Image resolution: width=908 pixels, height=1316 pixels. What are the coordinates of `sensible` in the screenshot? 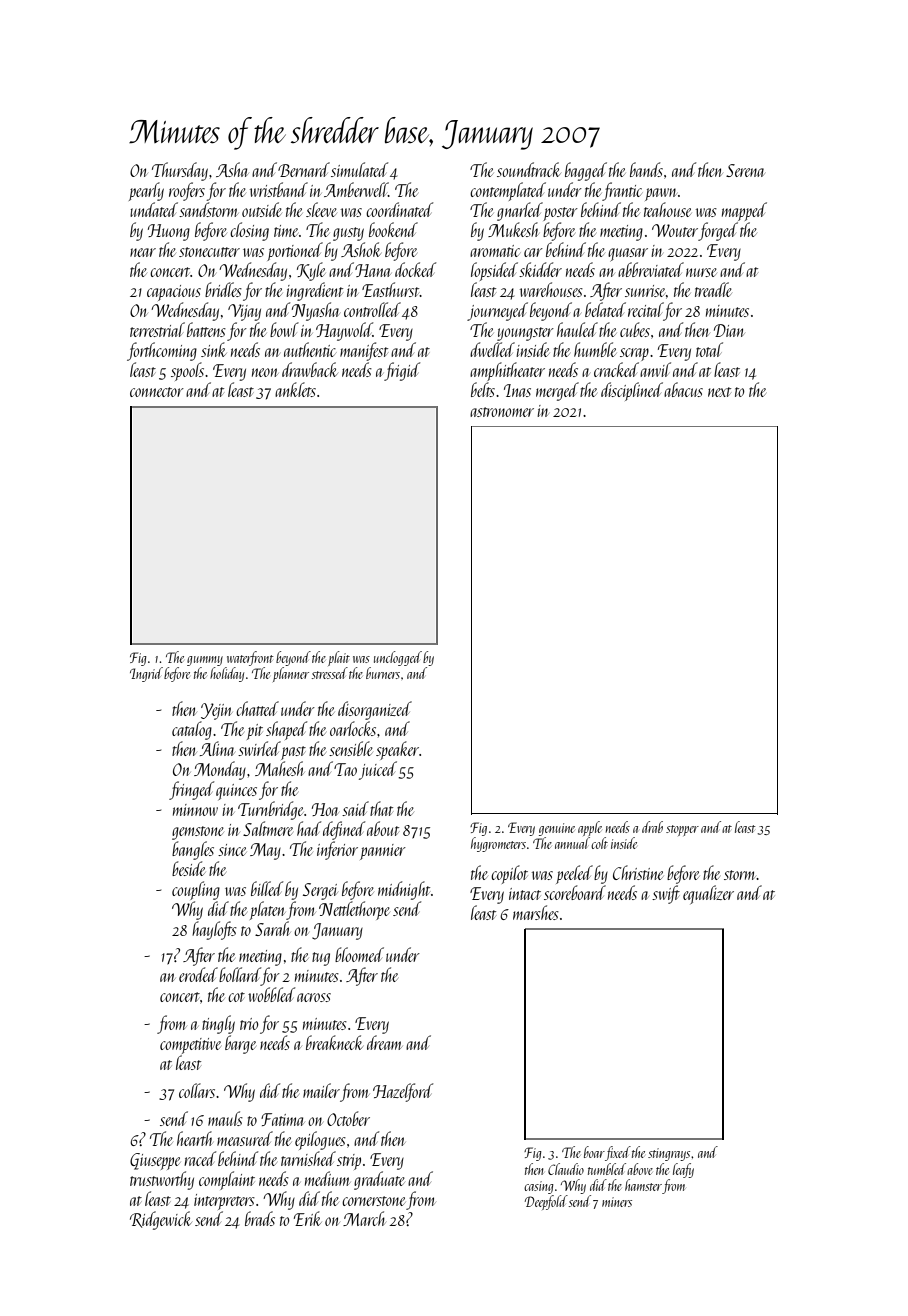 It's located at (351, 748).
